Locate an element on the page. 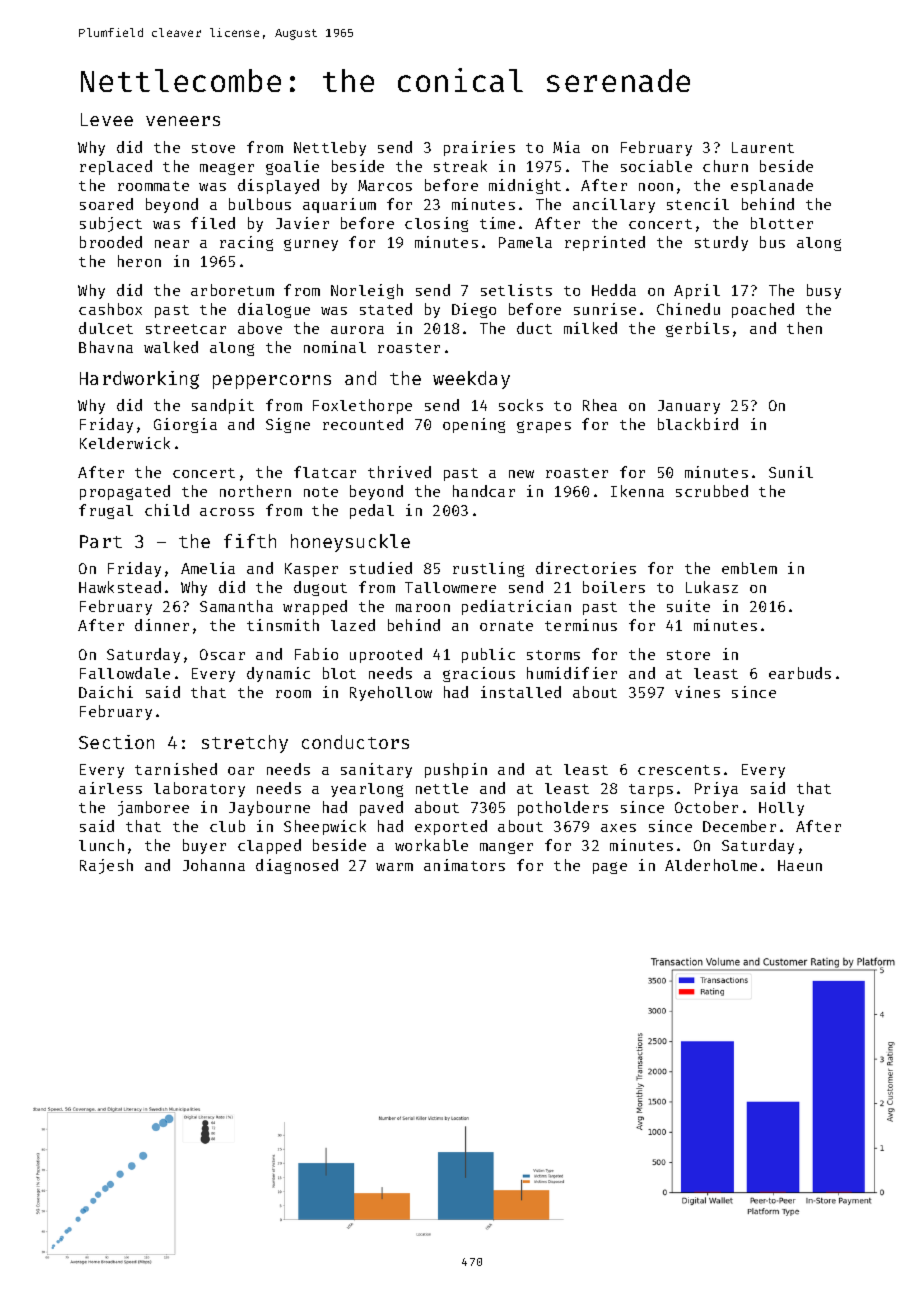  Hardworking is located at coordinates (139, 380).
